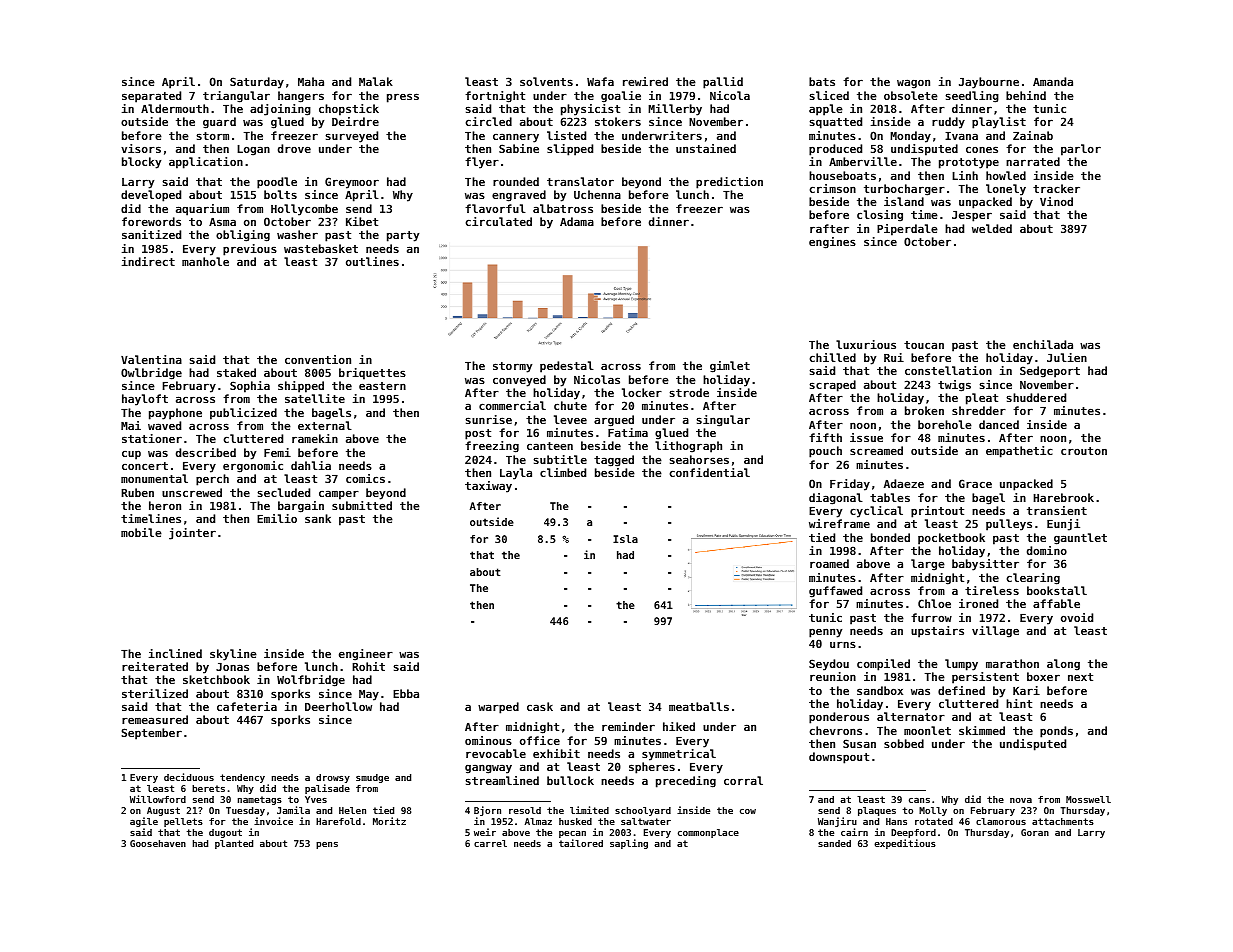 This screenshot has height=952, width=1233. What do you see at coordinates (989, 83) in the screenshot?
I see `Jaybourne` at bounding box center [989, 83].
